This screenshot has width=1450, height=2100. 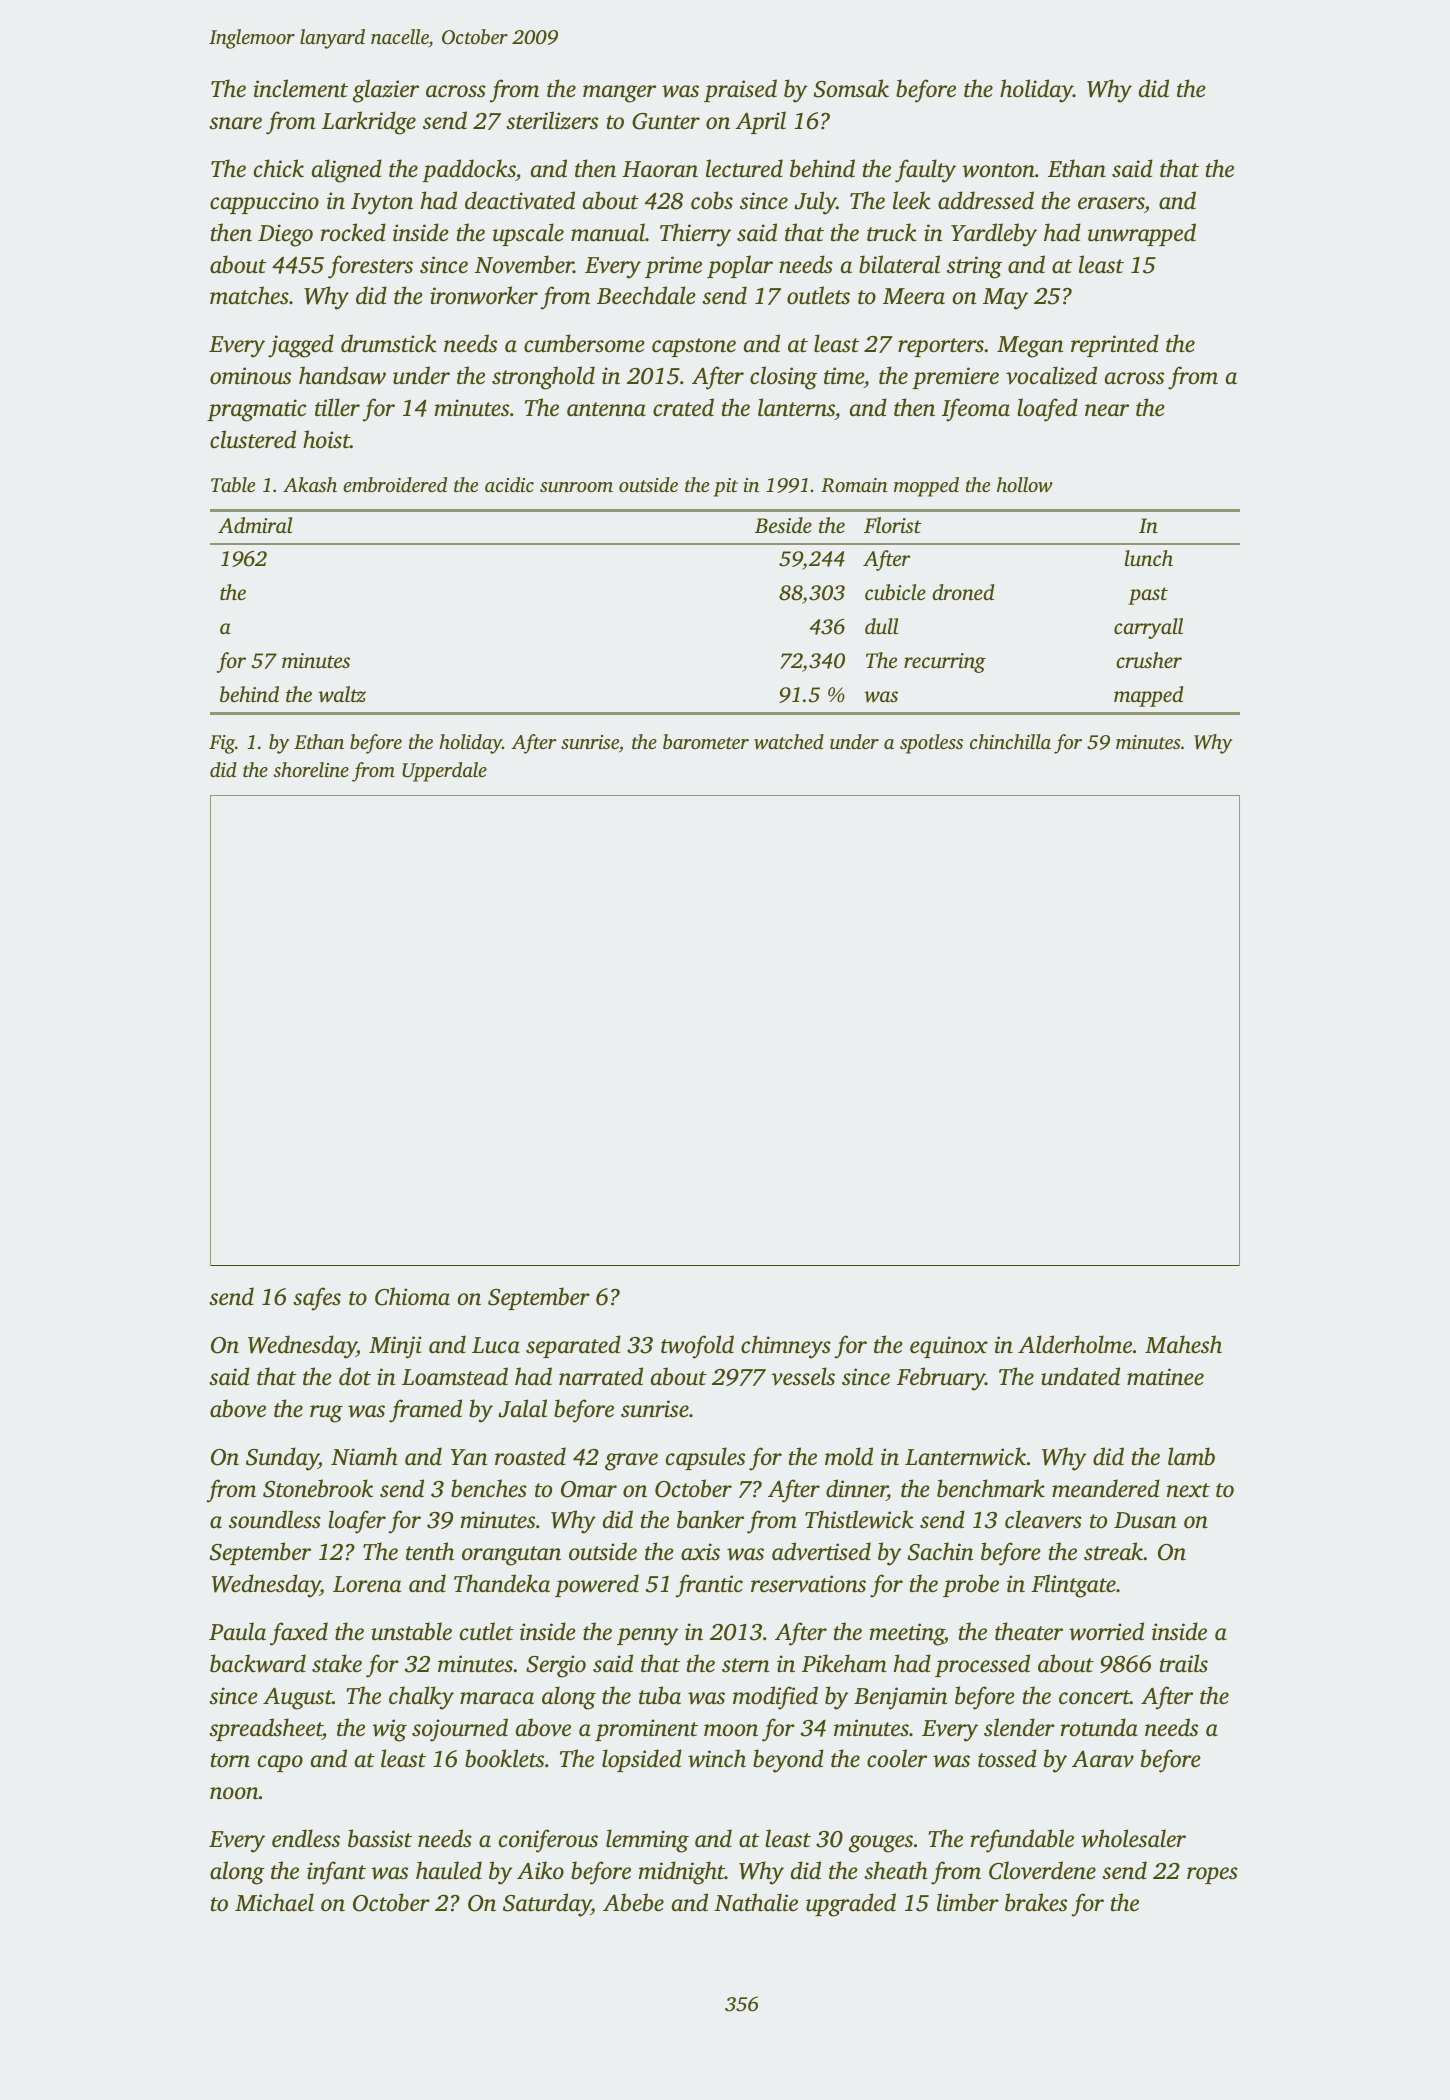 I want to click on snare, so click(x=235, y=123).
